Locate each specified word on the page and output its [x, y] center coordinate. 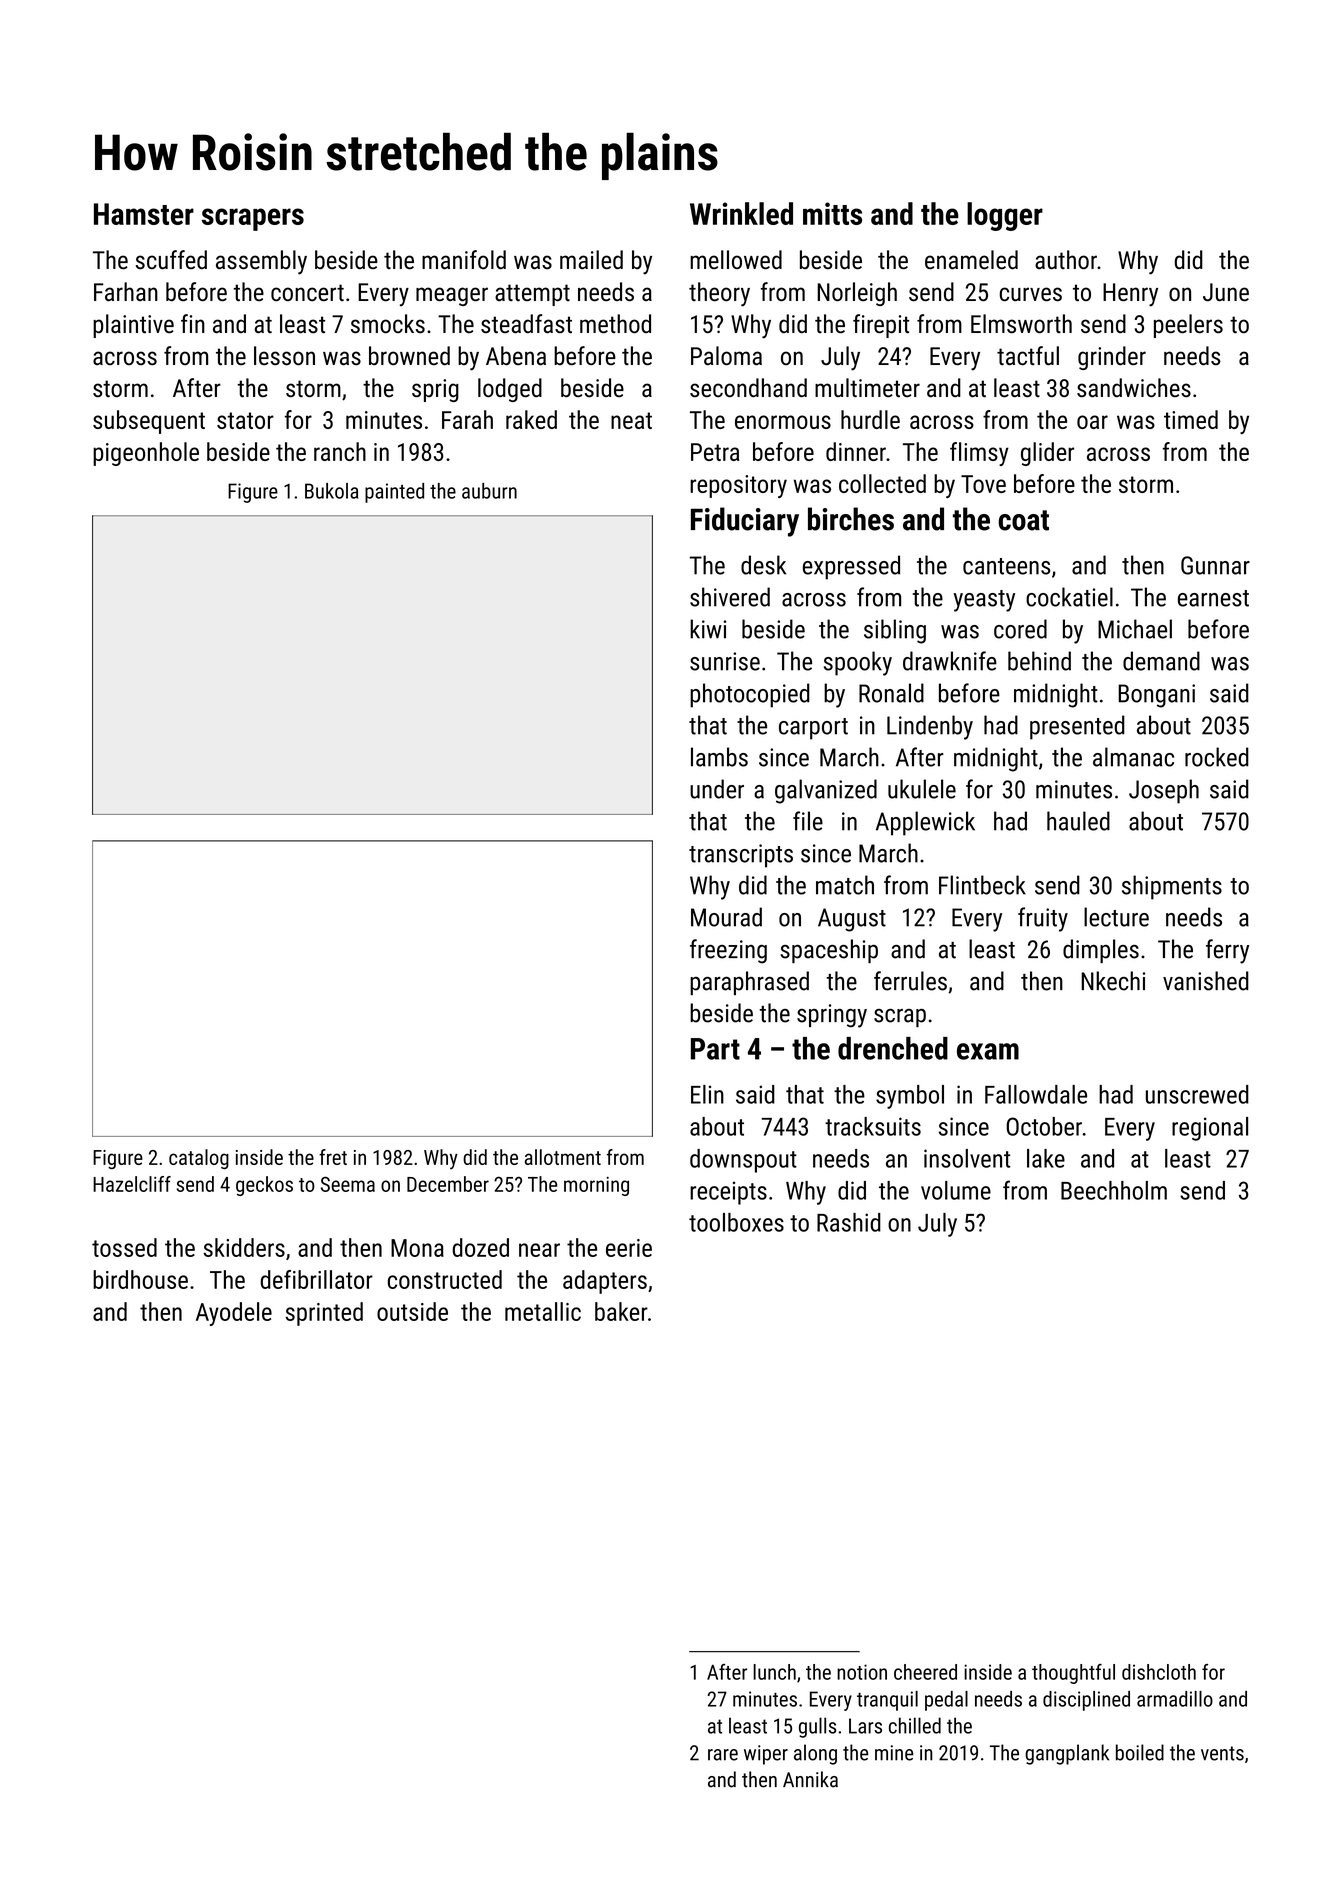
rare [723, 1755]
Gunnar [1215, 565]
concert [307, 293]
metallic [543, 1311]
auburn [489, 491]
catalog [199, 1159]
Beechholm [1114, 1190]
